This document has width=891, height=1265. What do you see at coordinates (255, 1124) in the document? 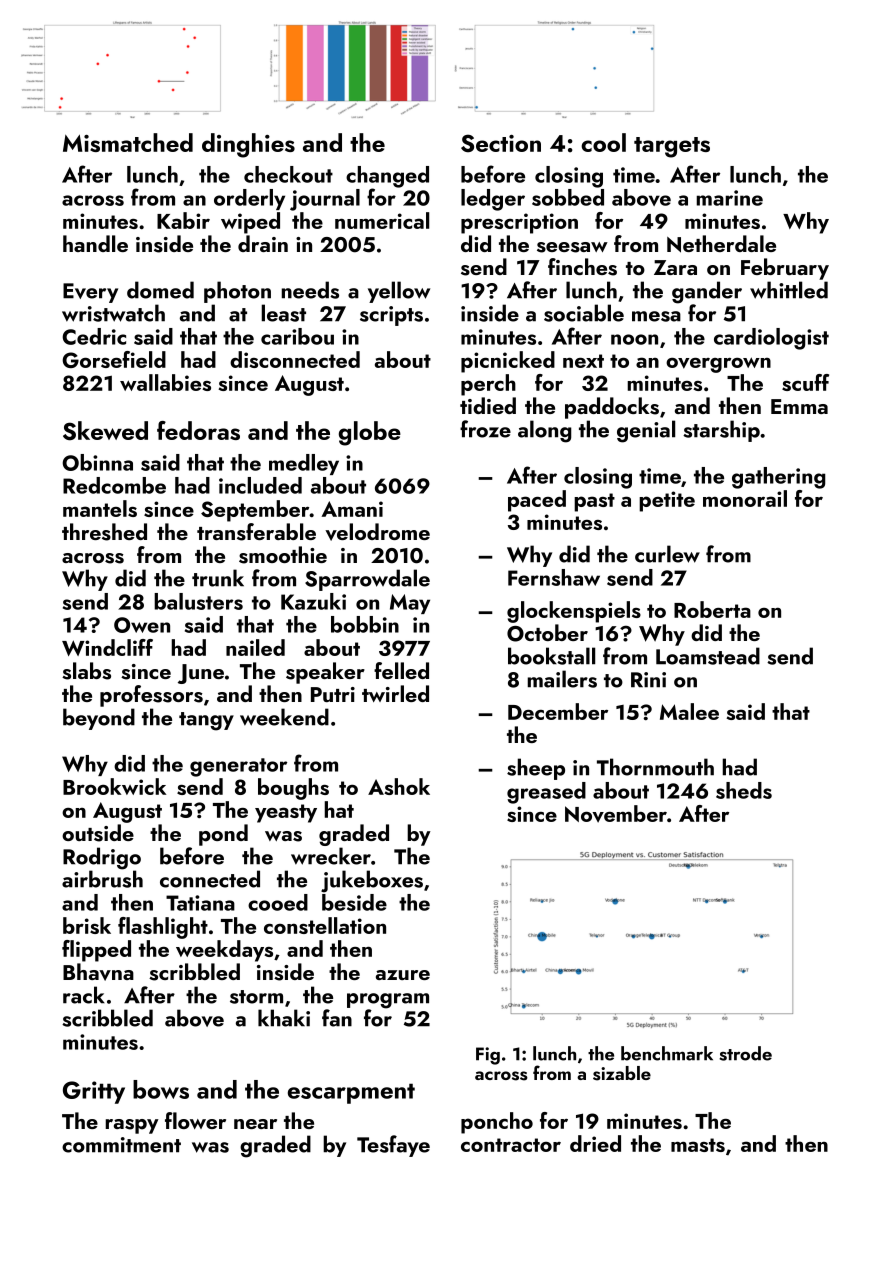
I see `near` at bounding box center [255, 1124].
